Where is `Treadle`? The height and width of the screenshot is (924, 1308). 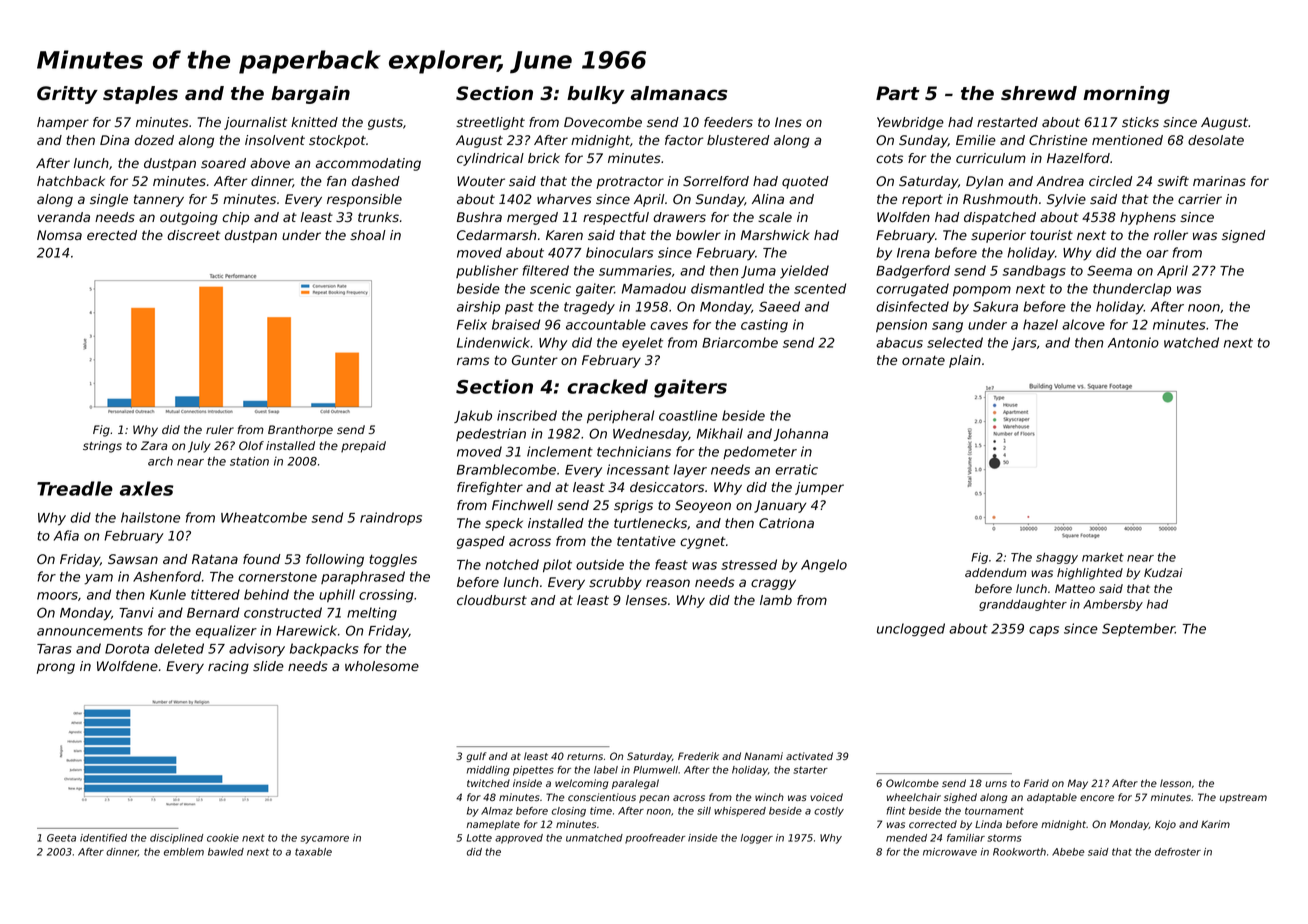 Treadle is located at coordinates (75, 488).
